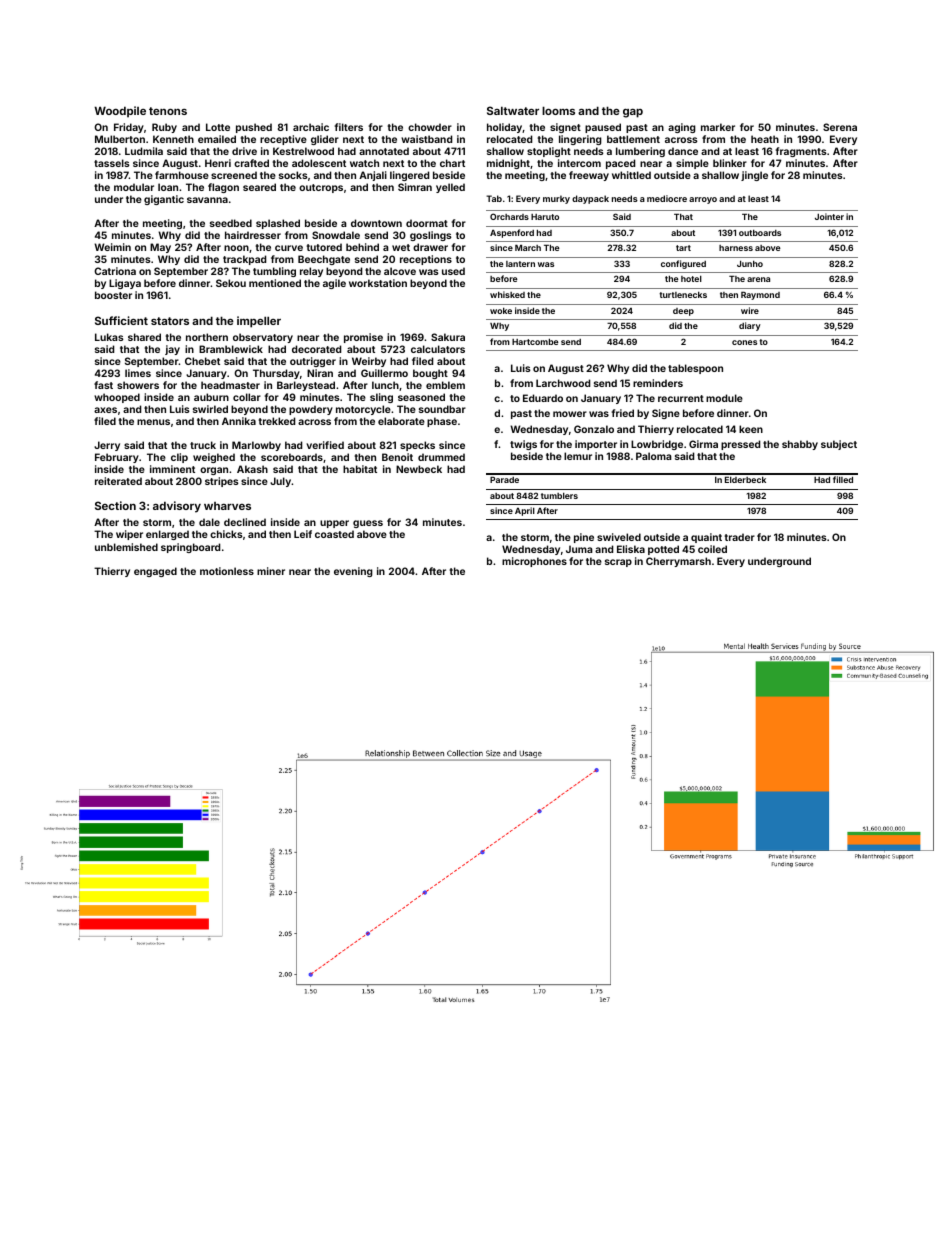 The height and width of the image is (1233, 952). Describe the element at coordinates (112, 163) in the image. I see `tassels` at that location.
